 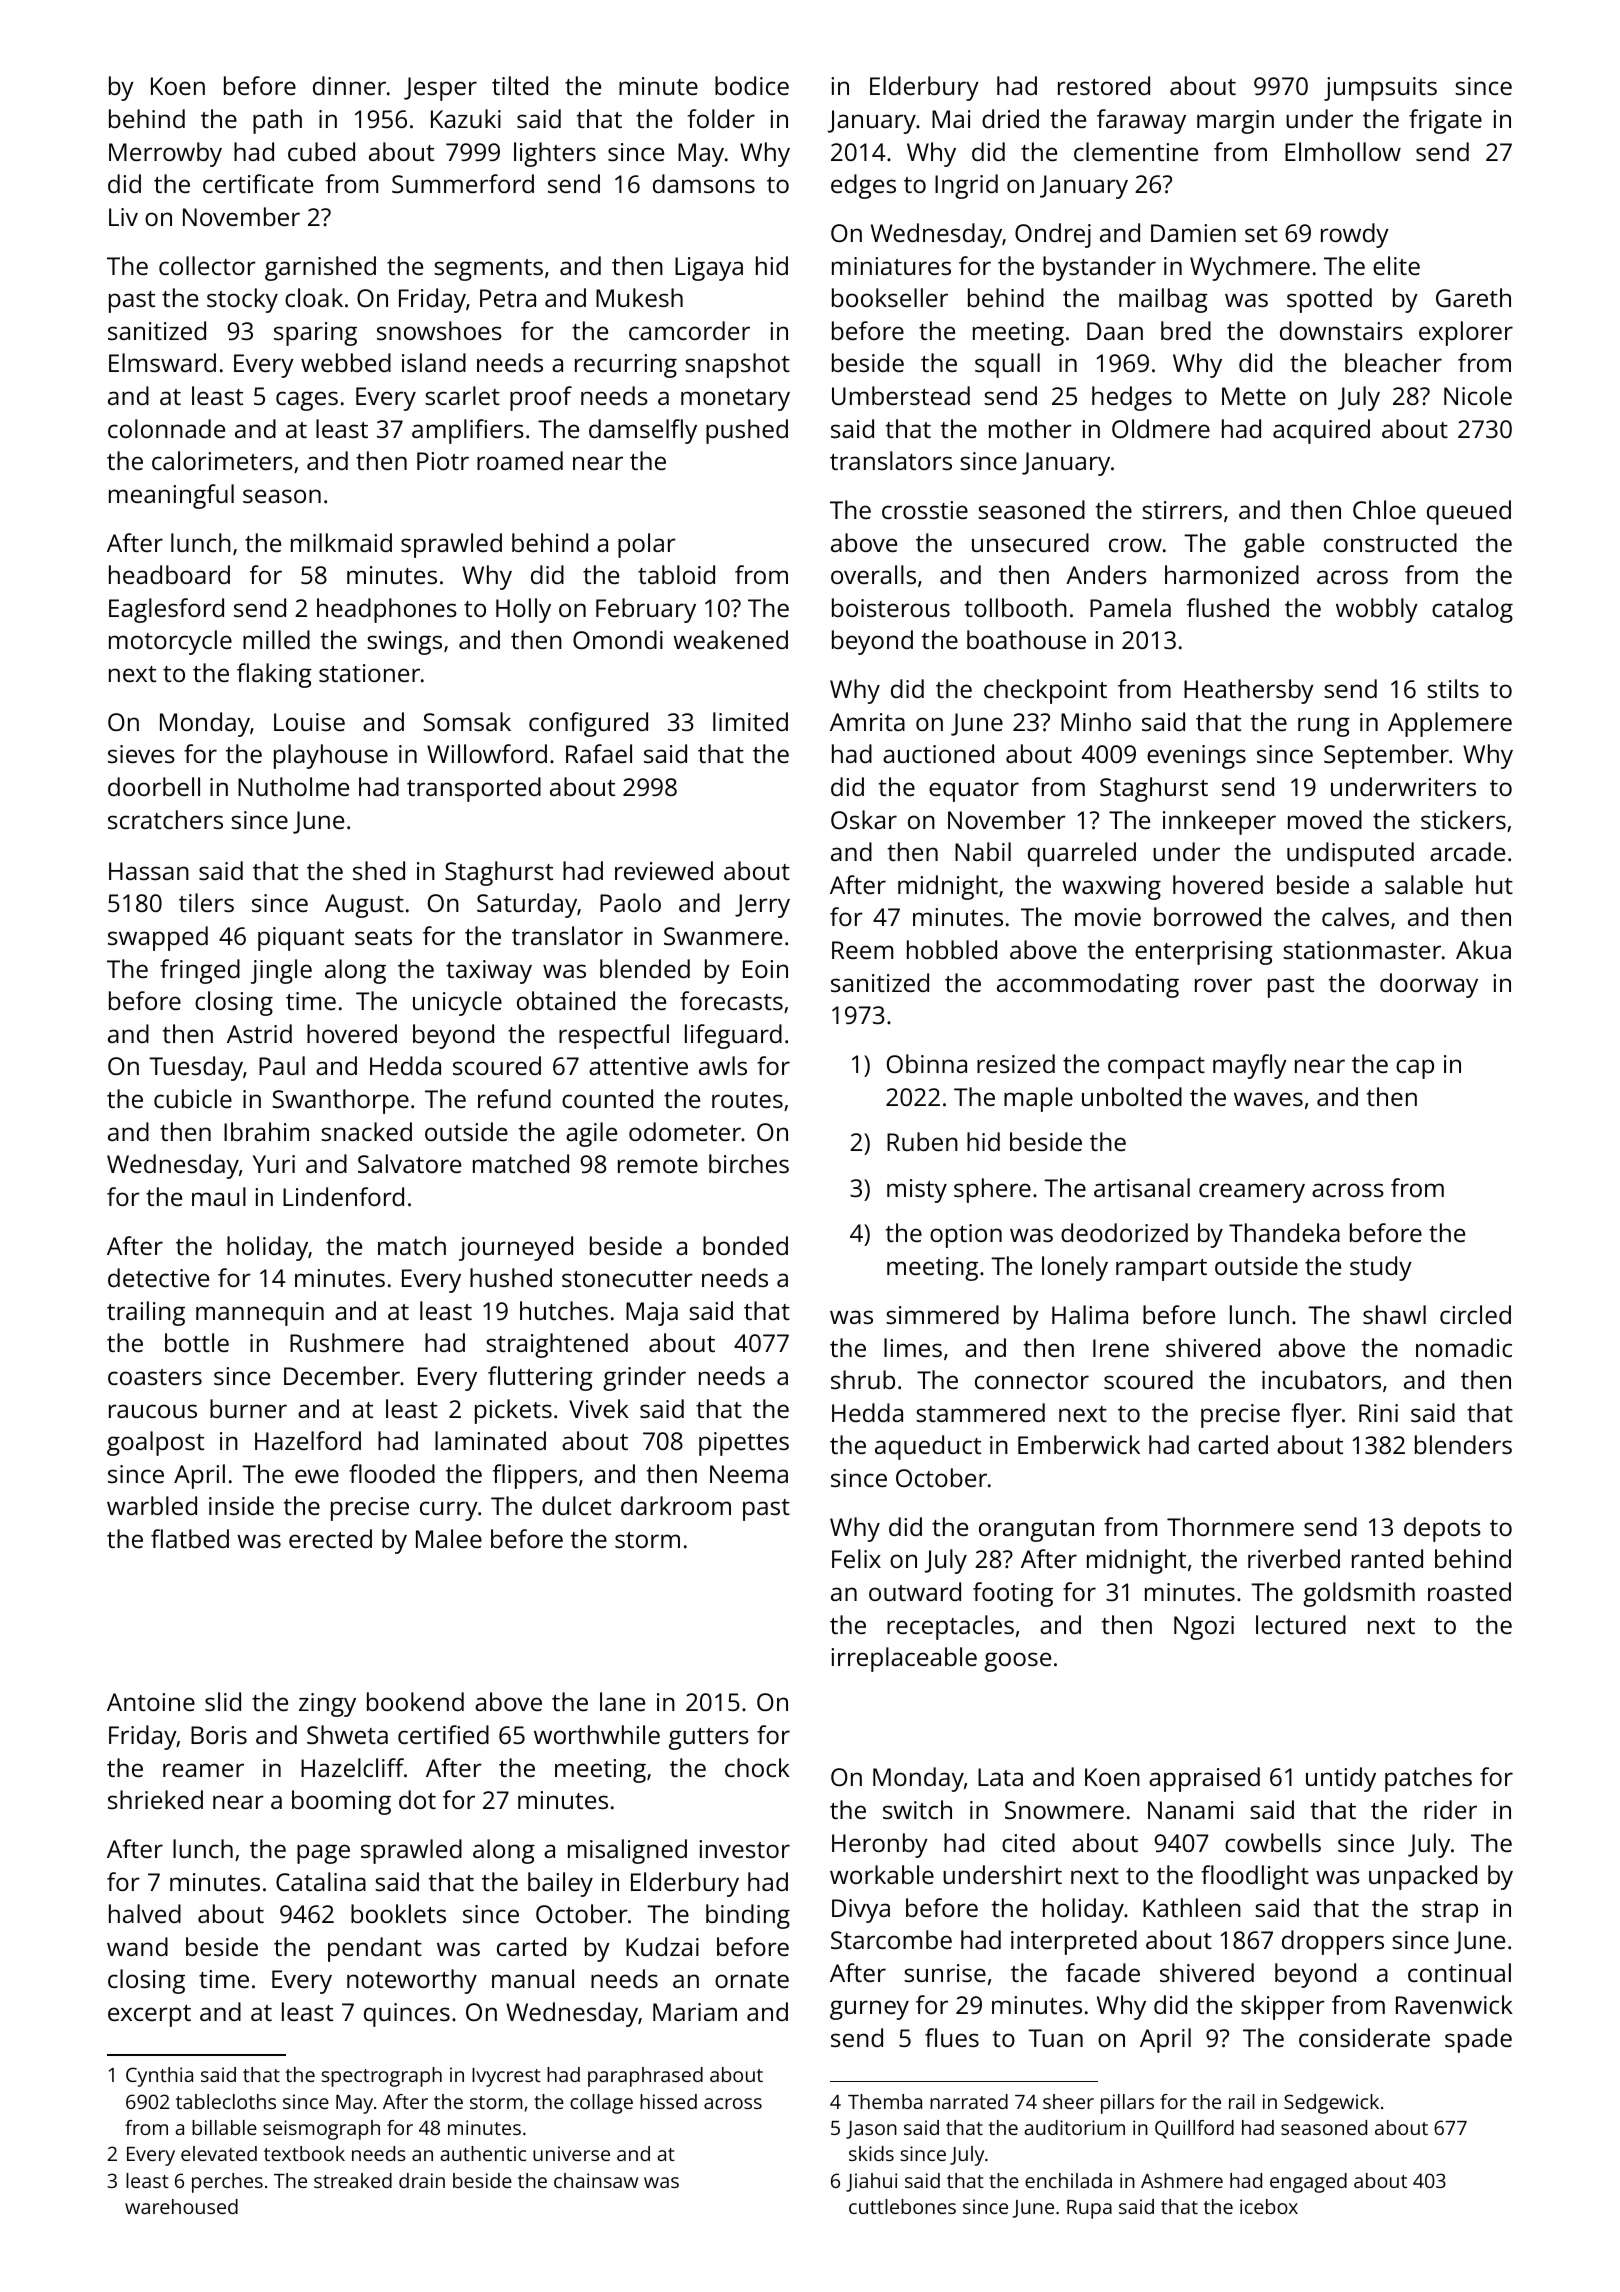 I want to click on routes, so click(x=747, y=1100).
